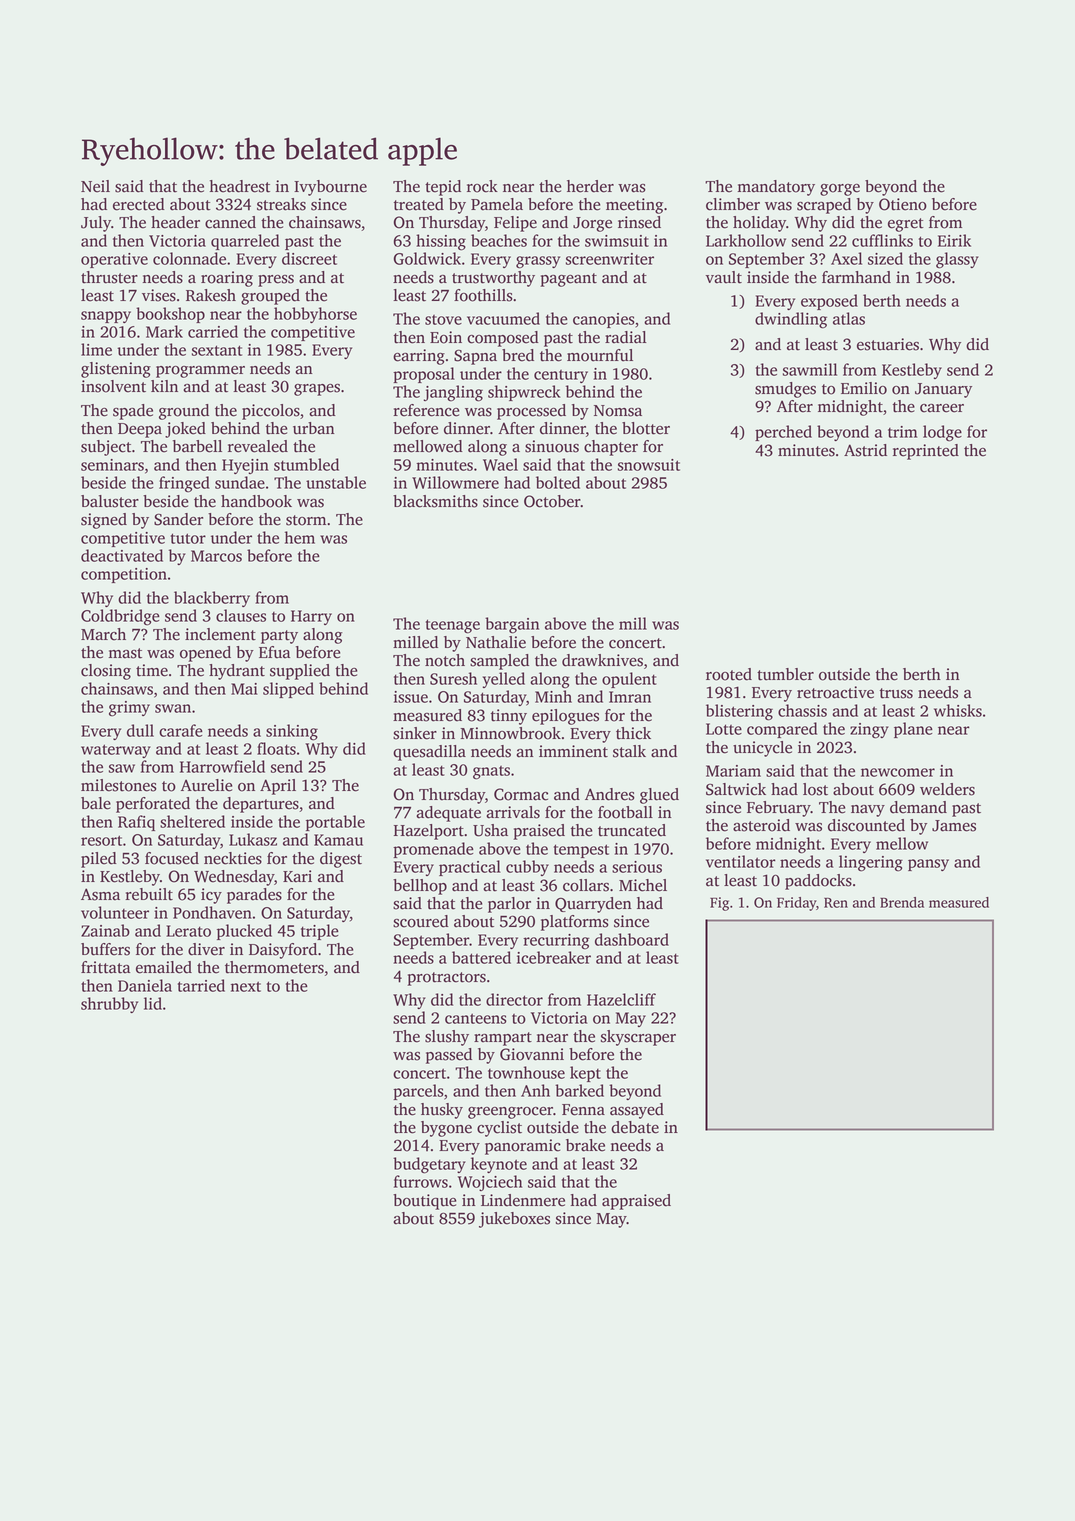 The height and width of the page is (1521, 1075). What do you see at coordinates (903, 204) in the page?
I see `Otieno` at bounding box center [903, 204].
